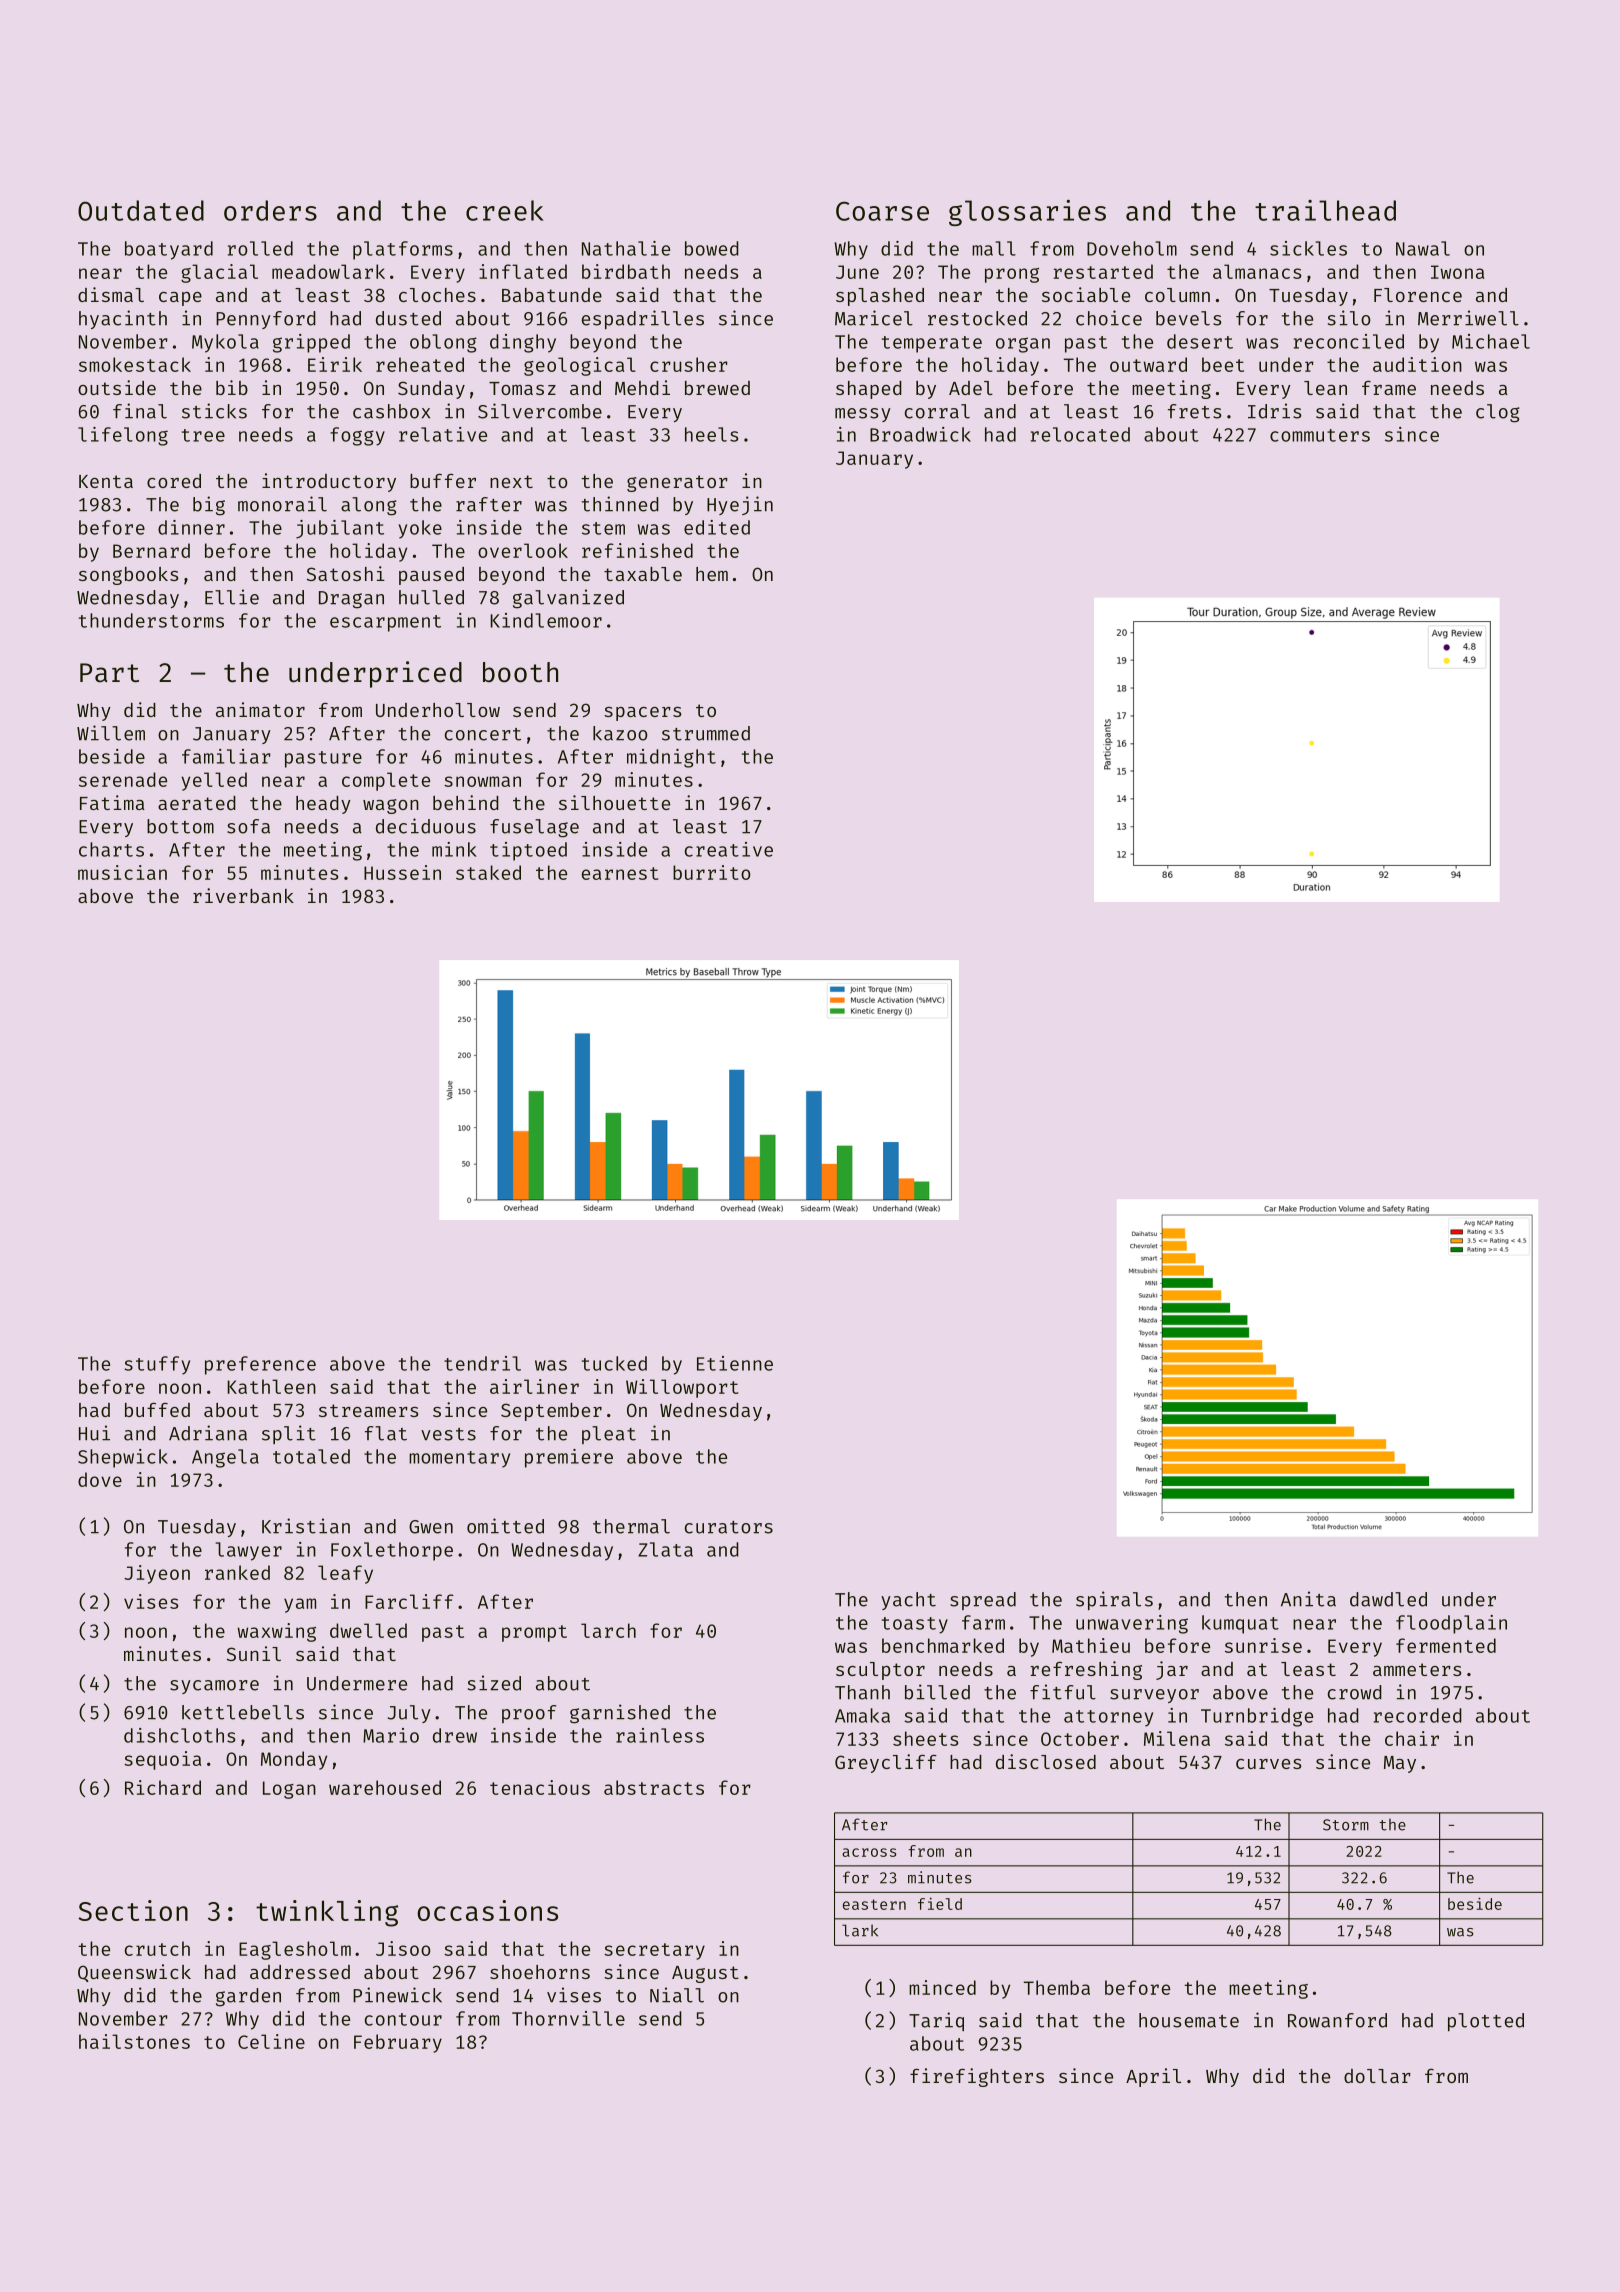 The width and height of the document is (1620, 2292). I want to click on Etienne, so click(735, 1363).
